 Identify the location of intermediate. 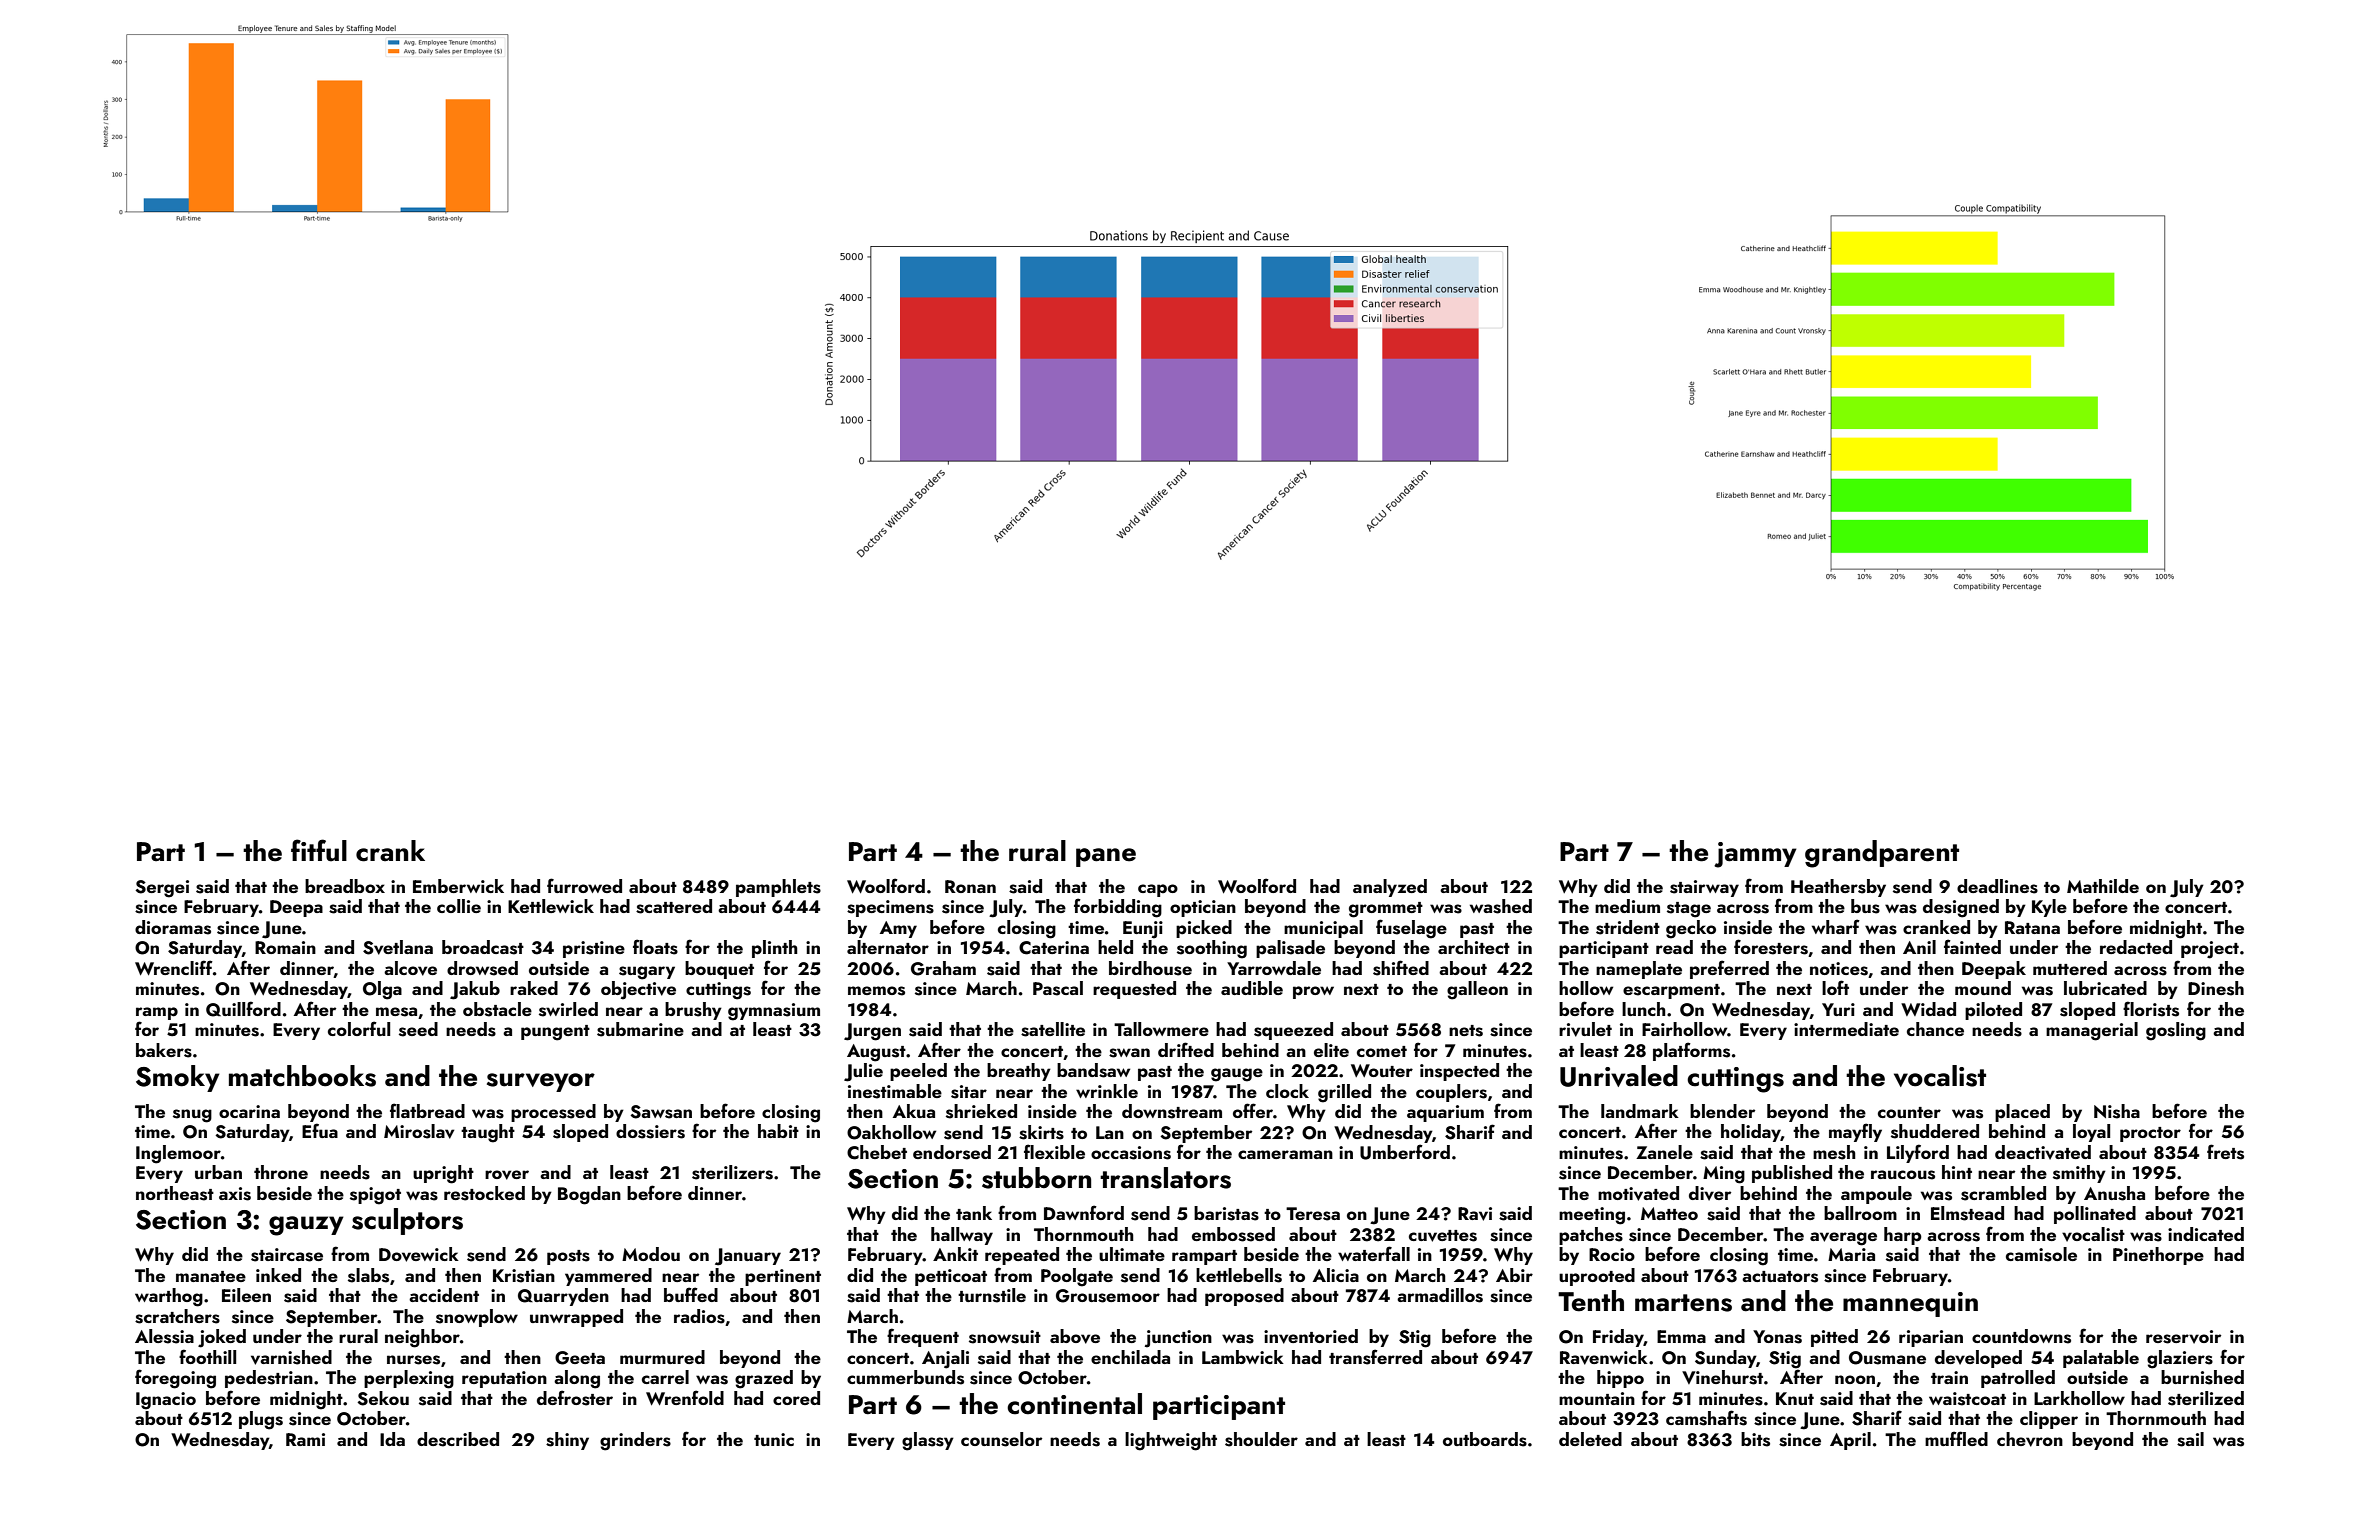
(1846, 1029).
